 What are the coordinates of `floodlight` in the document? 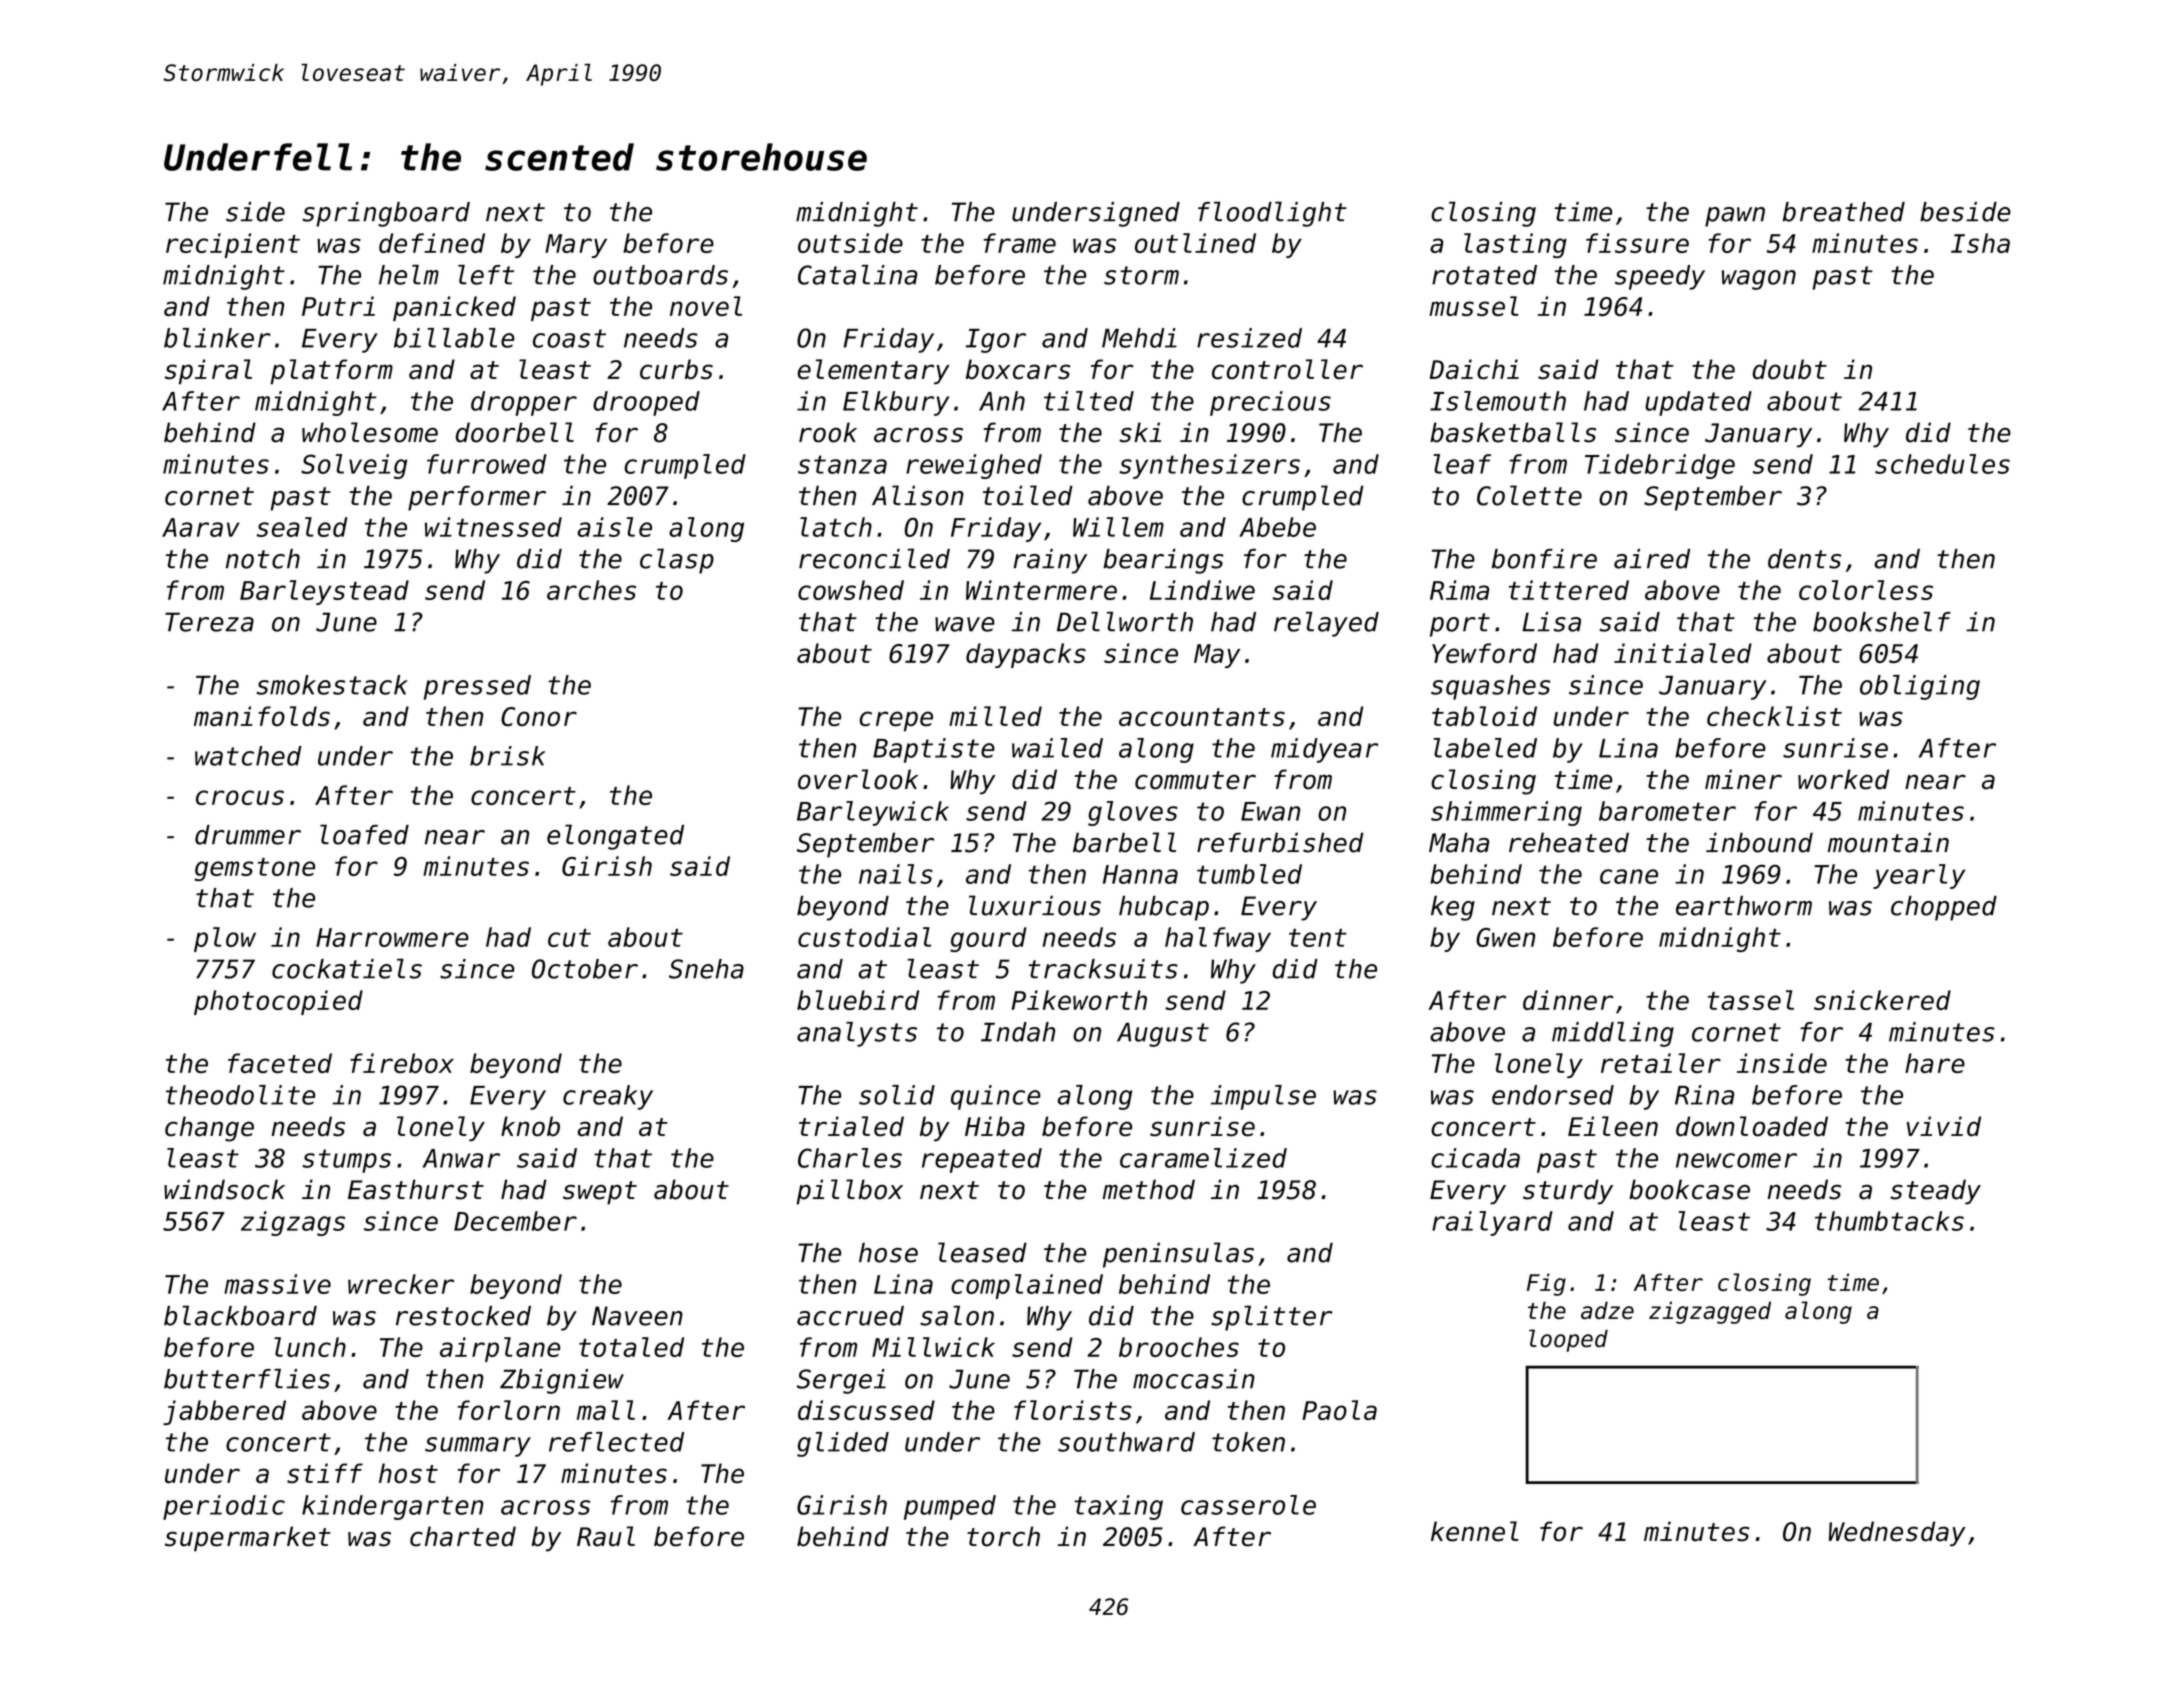 It's located at (1272, 214).
